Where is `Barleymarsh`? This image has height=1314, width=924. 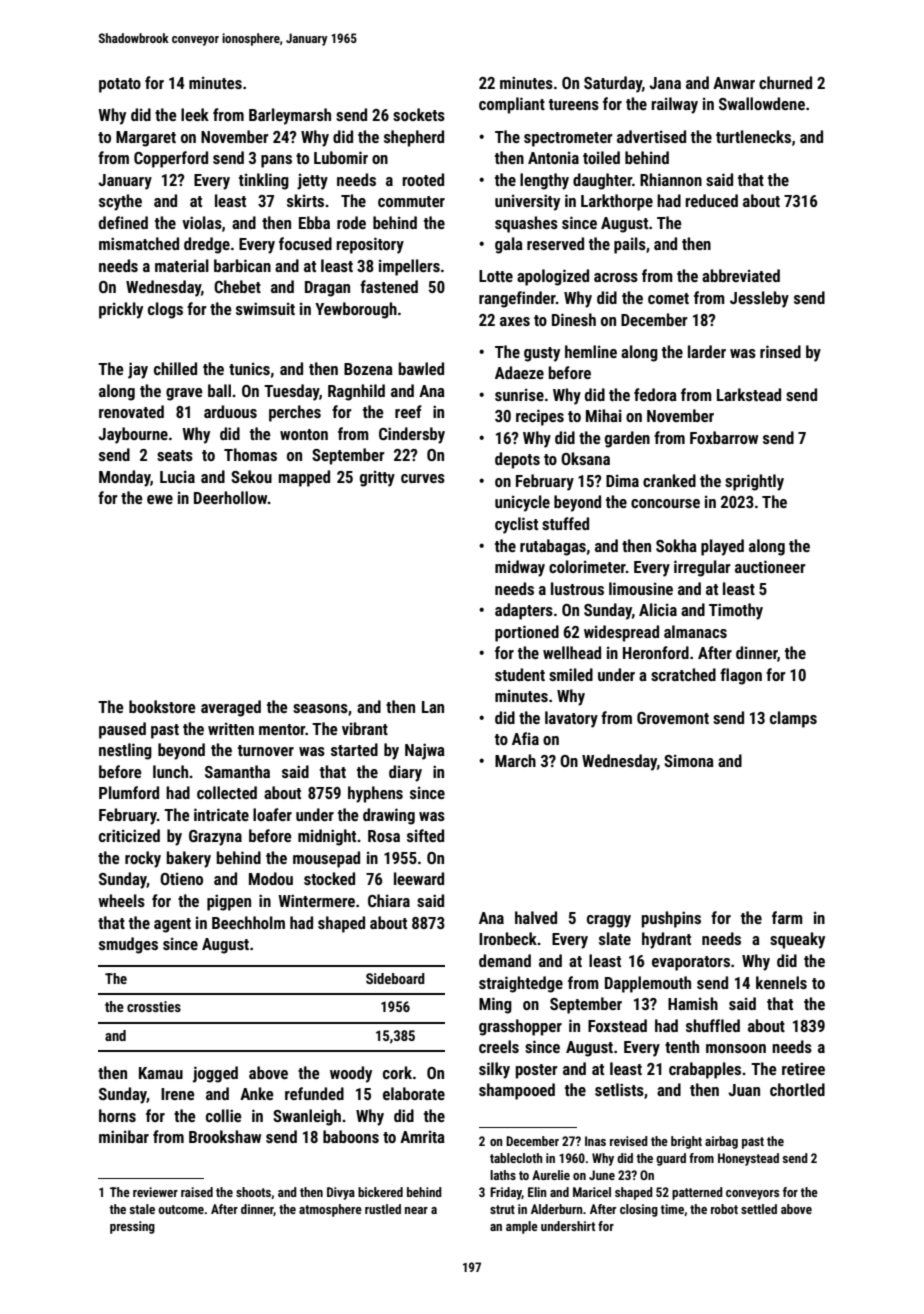 Barleymarsh is located at coordinates (290, 116).
